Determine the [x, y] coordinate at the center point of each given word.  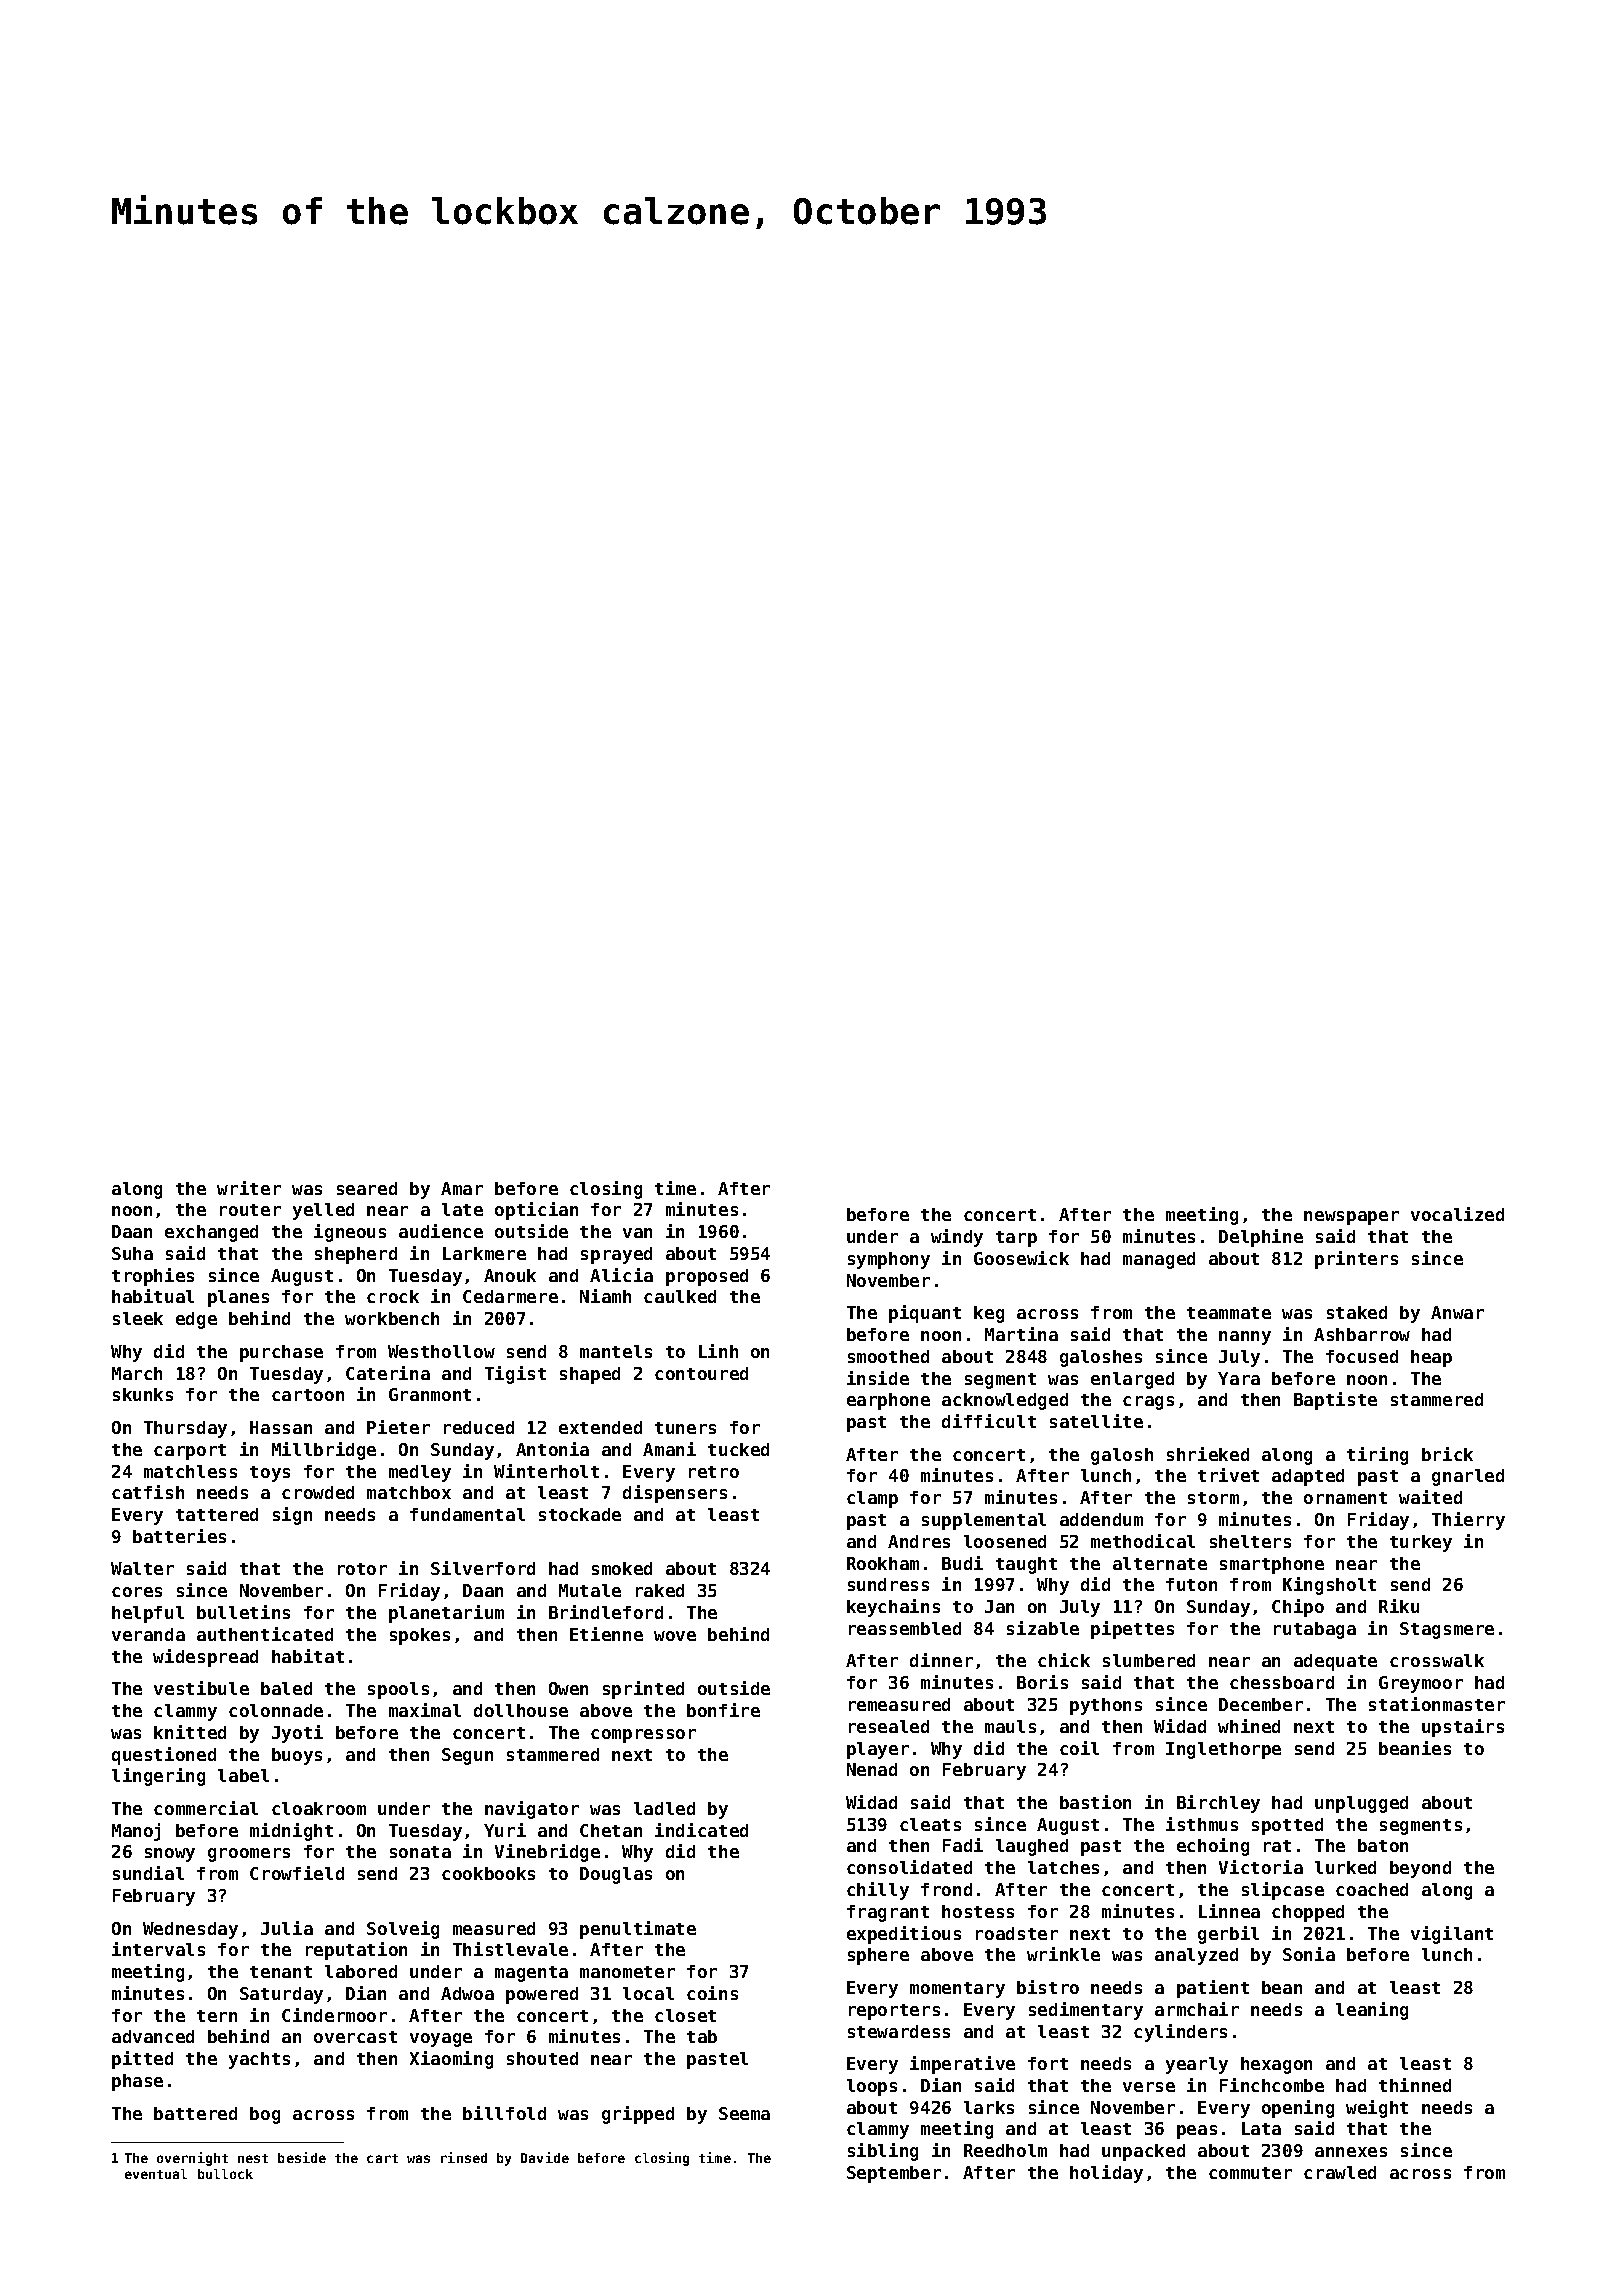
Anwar [1457, 1312]
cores [137, 1592]
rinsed [464, 2157]
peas [1197, 2132]
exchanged [211, 1233]
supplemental [984, 1521]
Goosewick [1021, 1258]
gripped [638, 2115]
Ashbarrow [1362, 1334]
